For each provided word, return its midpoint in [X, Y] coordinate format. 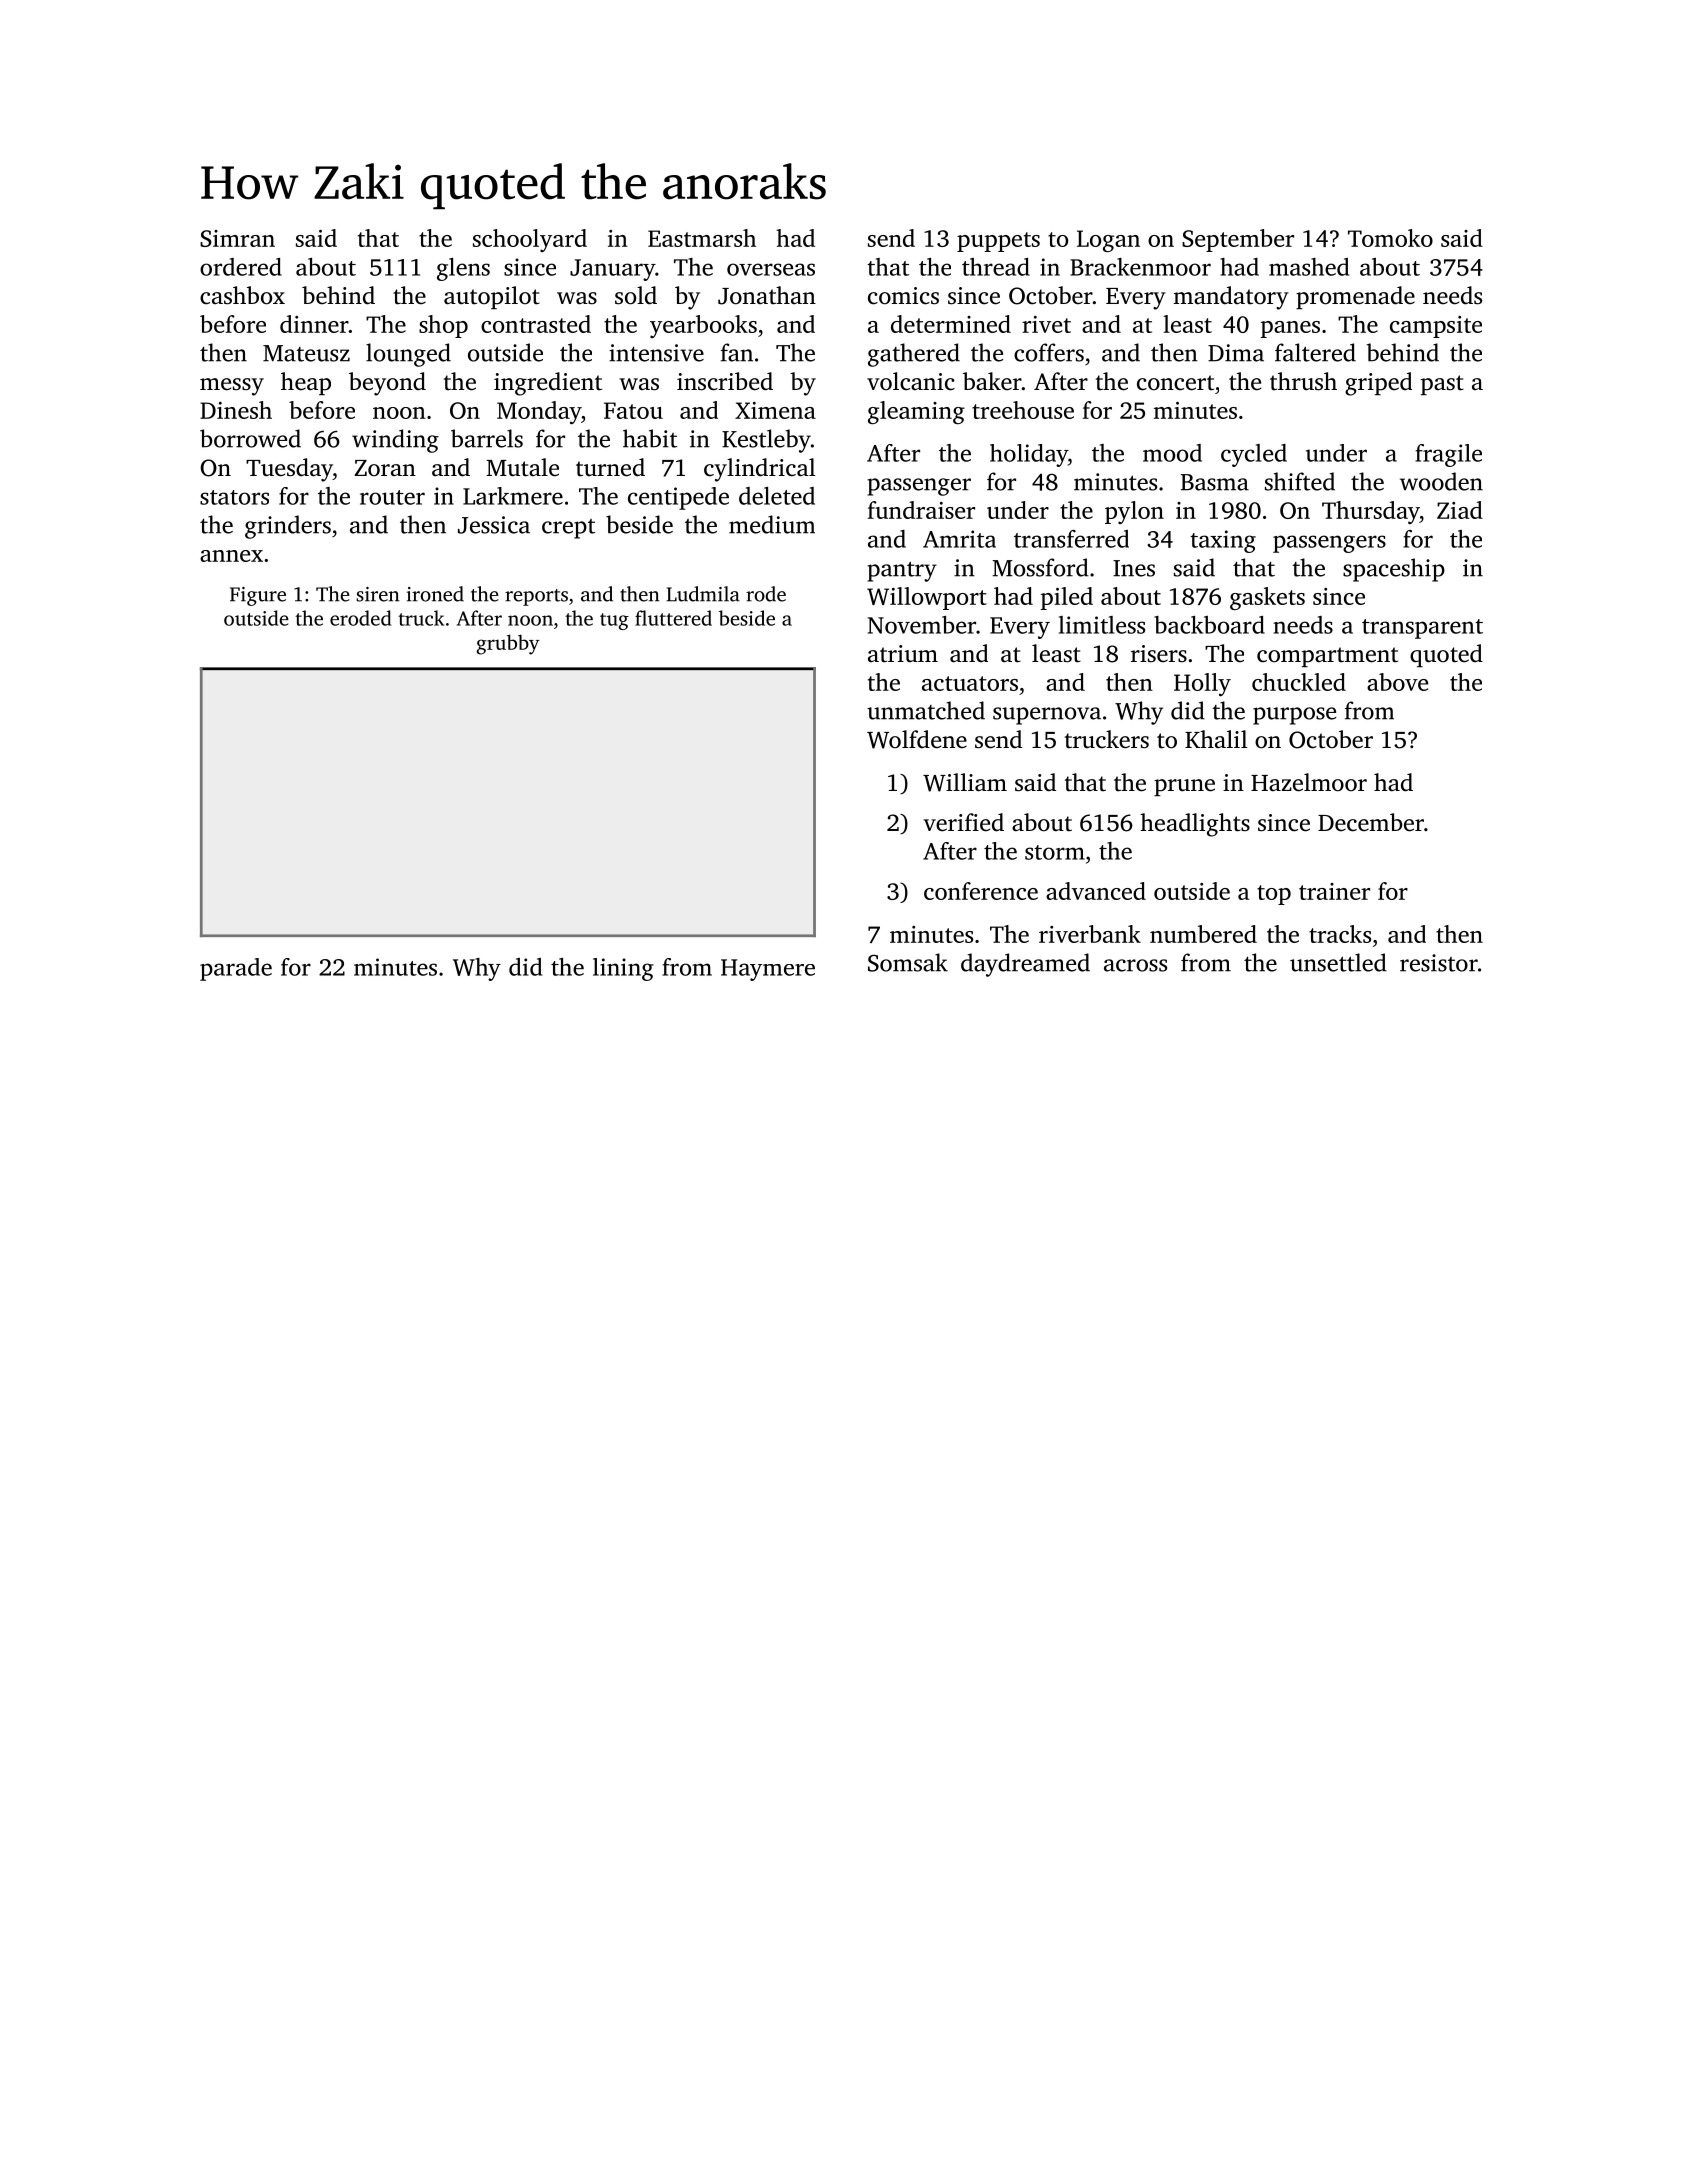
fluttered [673, 618]
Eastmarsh [702, 238]
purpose [1294, 716]
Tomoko [1390, 238]
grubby [508, 644]
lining [623, 969]
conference [981, 891]
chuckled [1299, 682]
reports [536, 597]
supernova [1047, 716]
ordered [241, 267]
